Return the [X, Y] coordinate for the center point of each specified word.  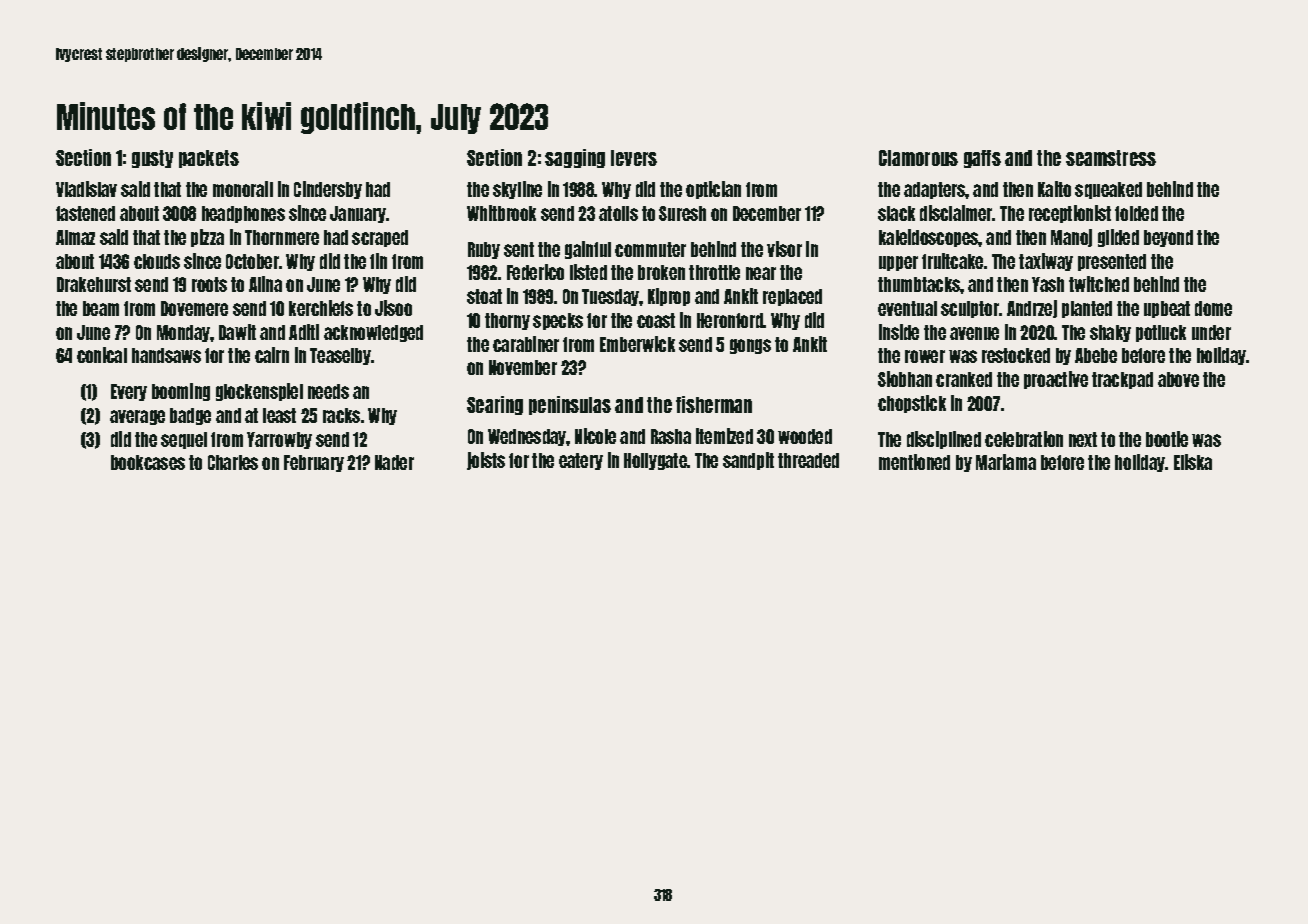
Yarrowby [279, 440]
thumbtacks [919, 284]
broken [661, 272]
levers [634, 158]
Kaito [1054, 189]
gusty [152, 159]
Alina [265, 284]
